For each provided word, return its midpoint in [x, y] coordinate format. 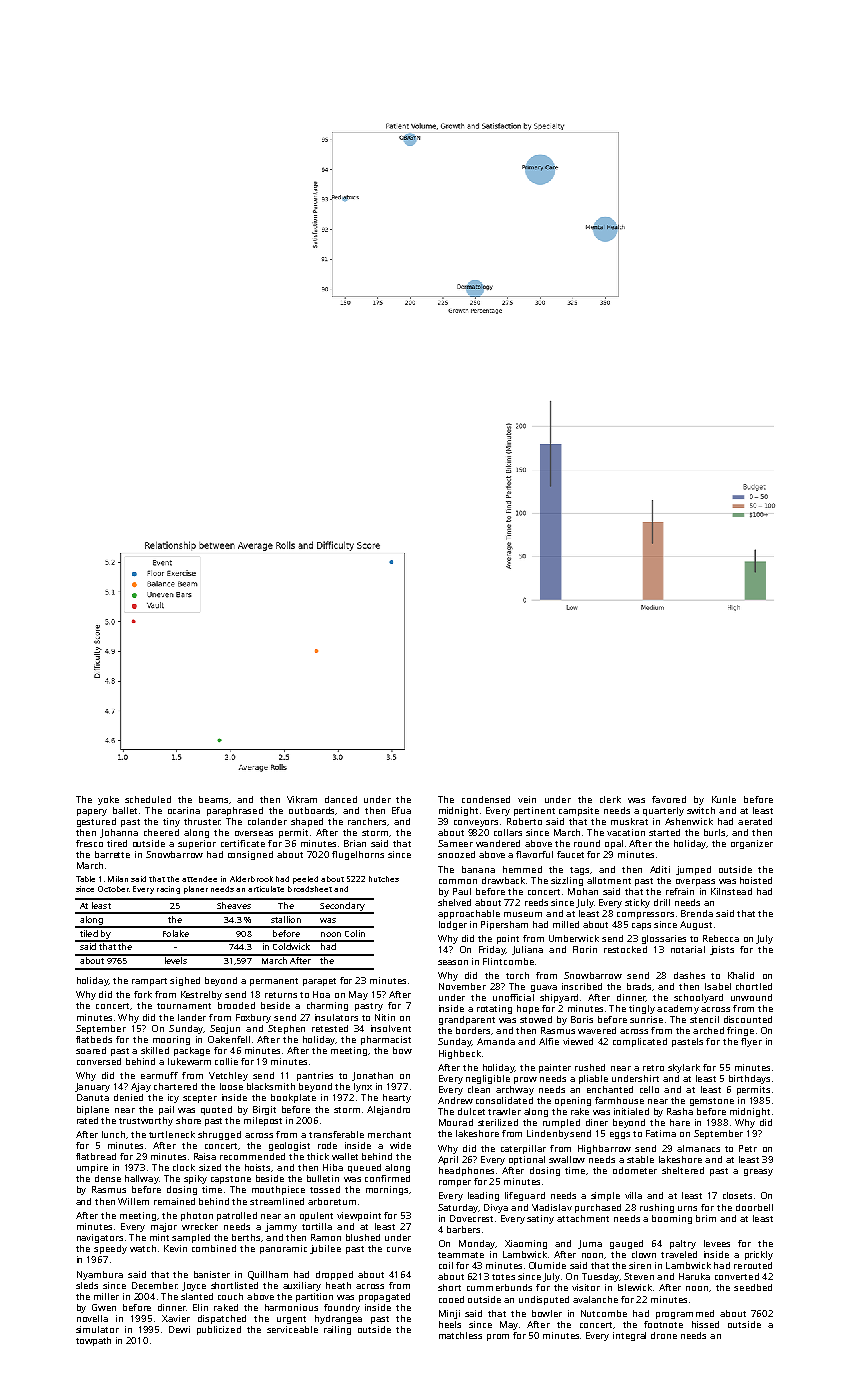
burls [714, 832]
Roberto [524, 821]
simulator [97, 1329]
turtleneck [172, 1134]
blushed [363, 1237]
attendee [199, 879]
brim [706, 1218]
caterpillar [523, 1149]
